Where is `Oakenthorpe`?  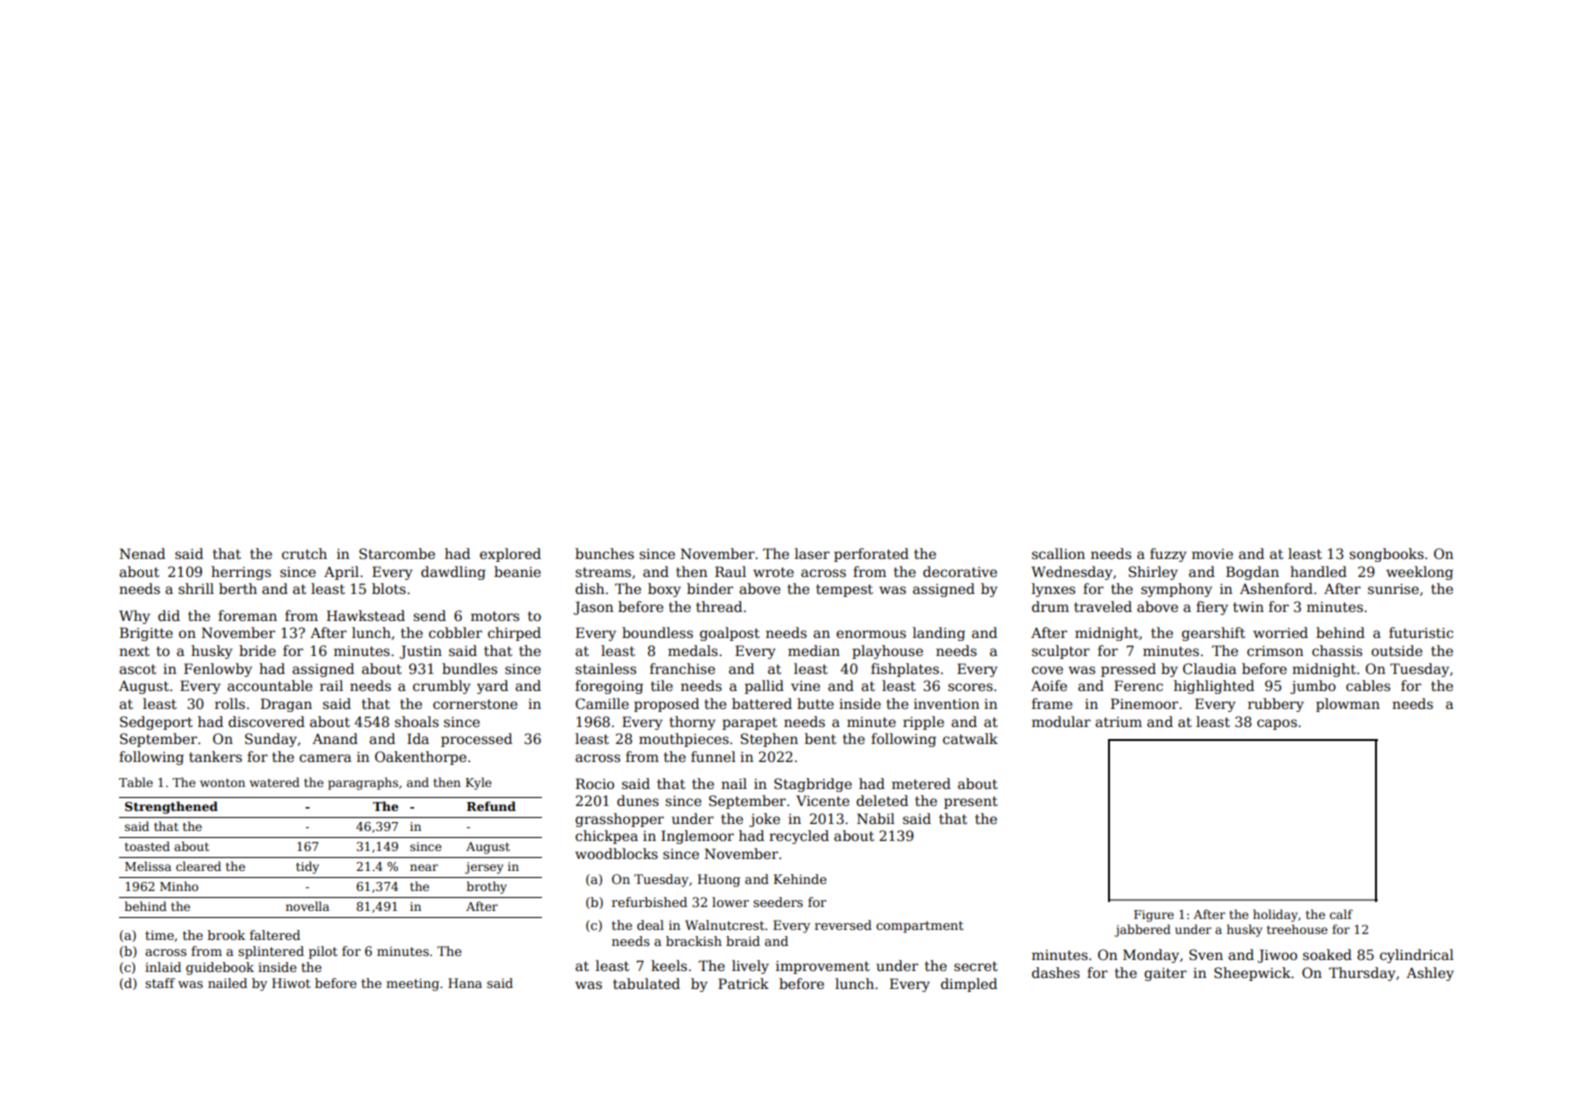 Oakenthorpe is located at coordinates (420, 758).
